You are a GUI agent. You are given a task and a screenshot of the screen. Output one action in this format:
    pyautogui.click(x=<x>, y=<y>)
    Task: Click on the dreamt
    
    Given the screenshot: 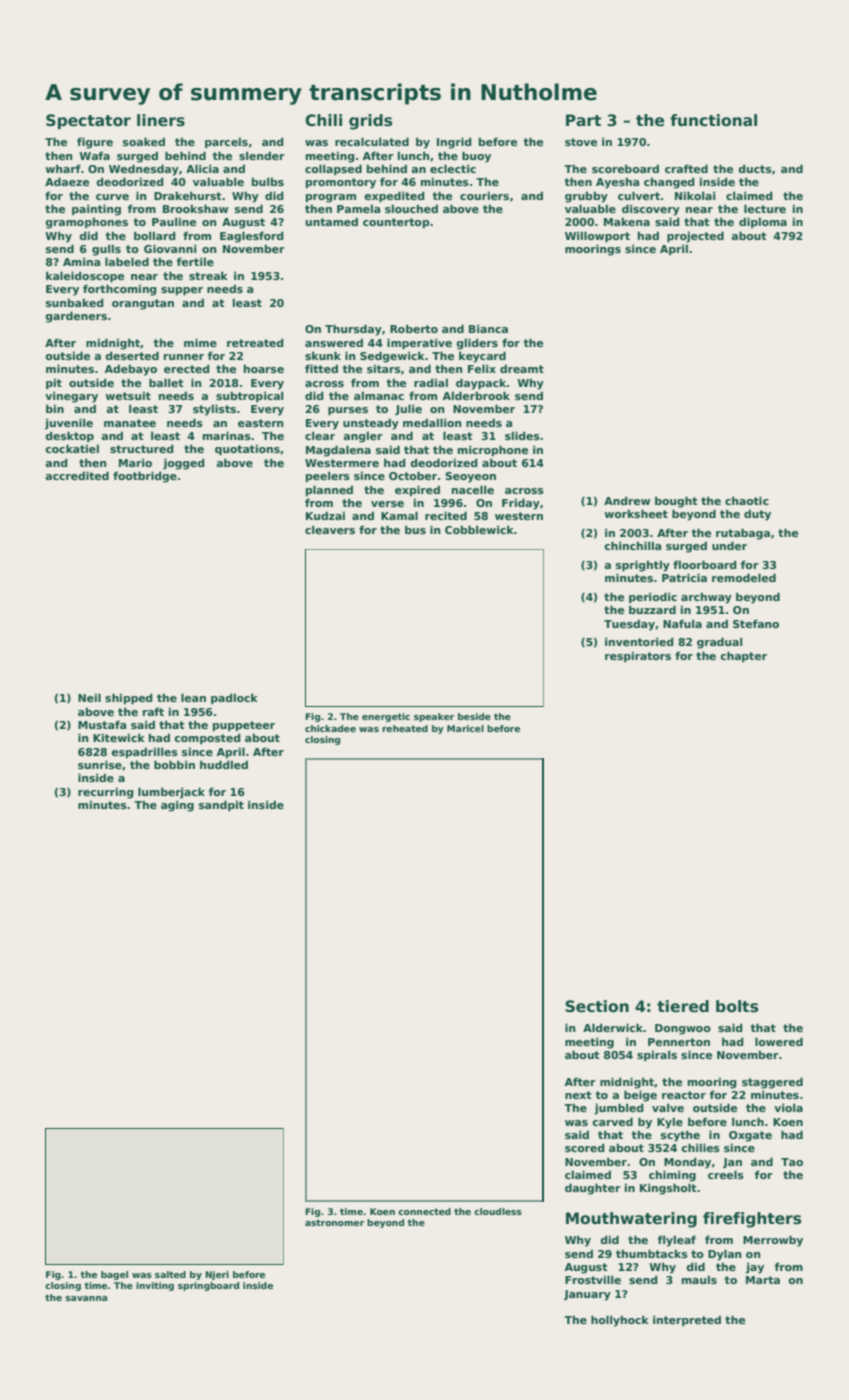 What is the action you would take?
    pyautogui.click(x=522, y=369)
